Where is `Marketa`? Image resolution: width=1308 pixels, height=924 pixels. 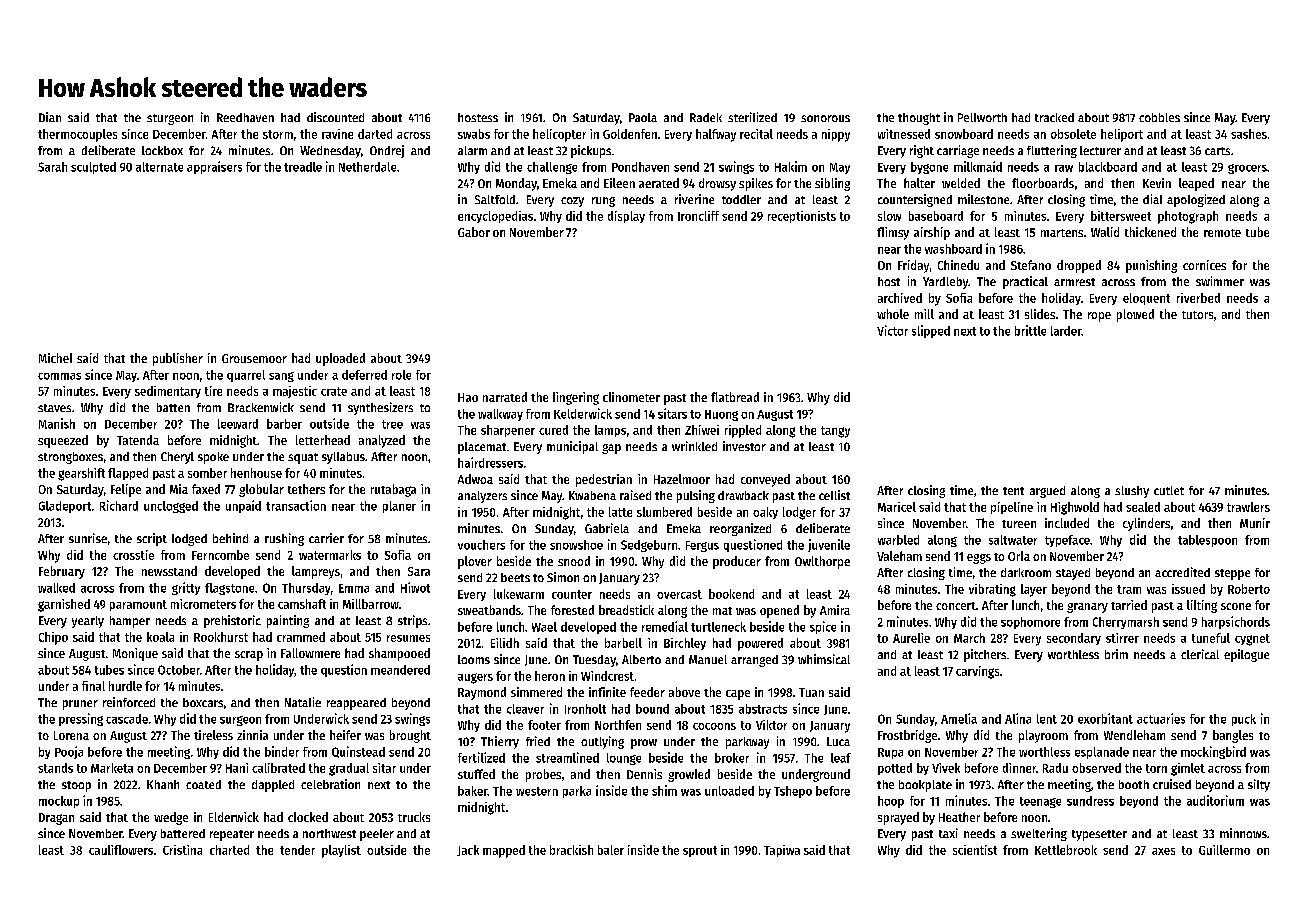 Marketa is located at coordinates (112, 768).
